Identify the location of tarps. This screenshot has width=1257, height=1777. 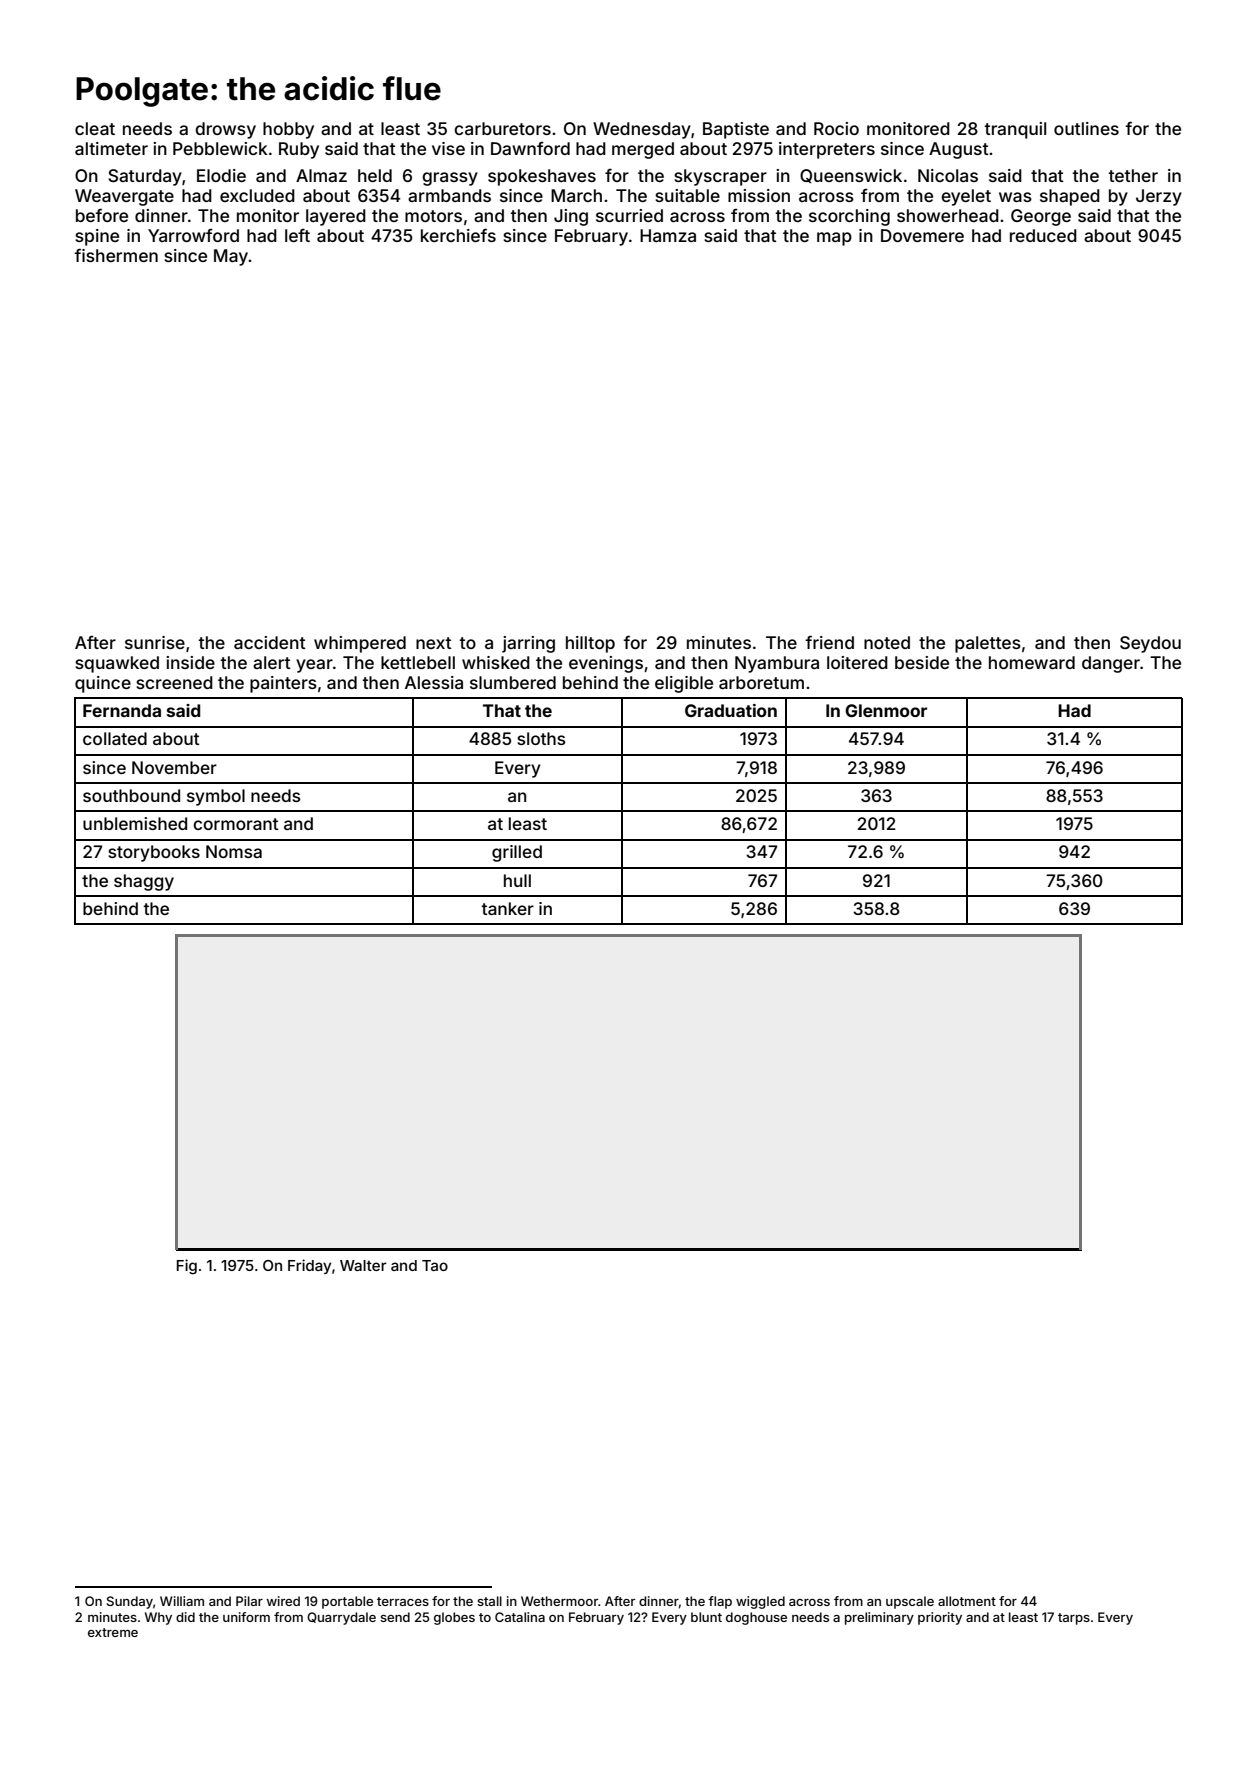
(1074, 1619).
